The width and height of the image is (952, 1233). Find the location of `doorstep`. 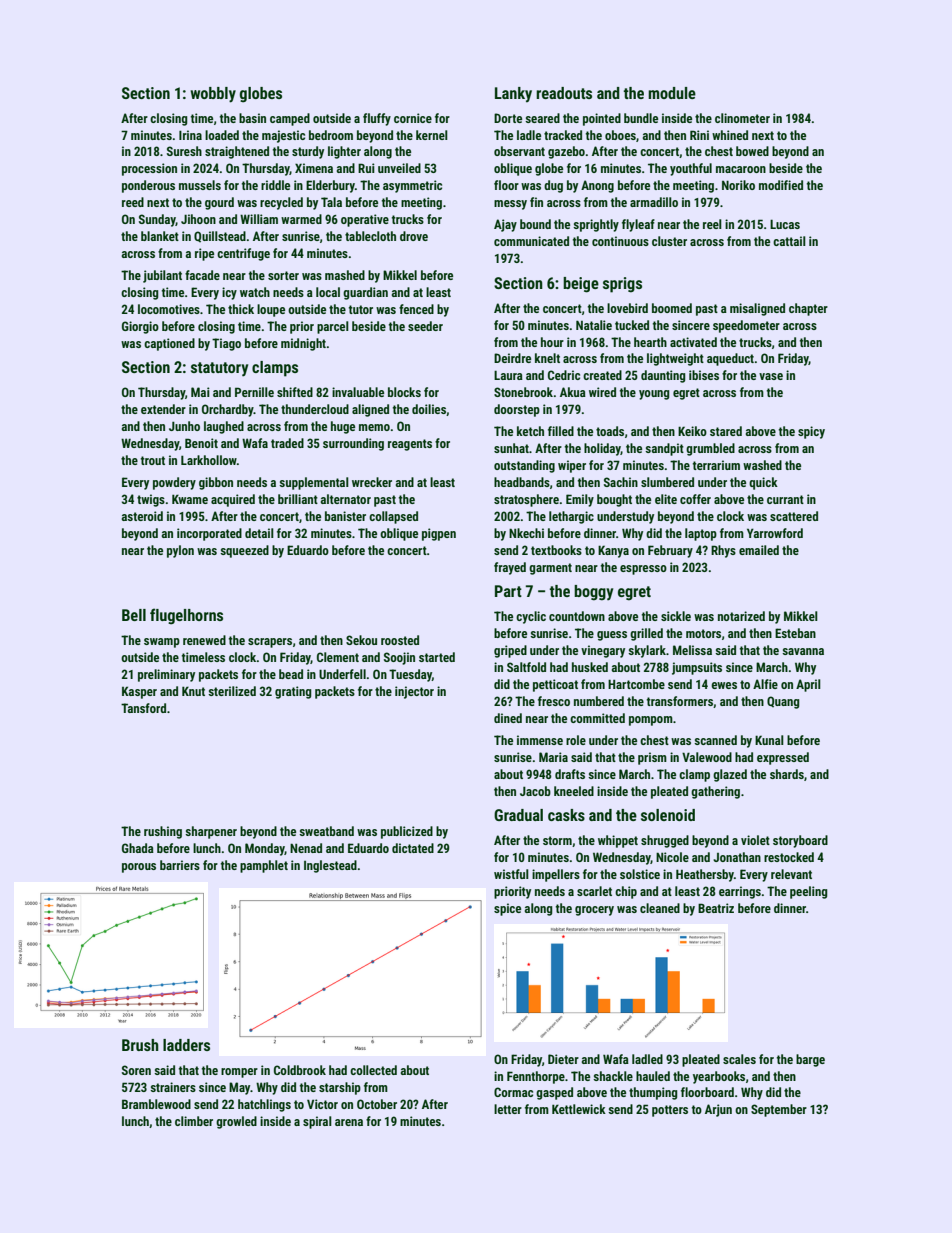

doorstep is located at coordinates (517, 410).
